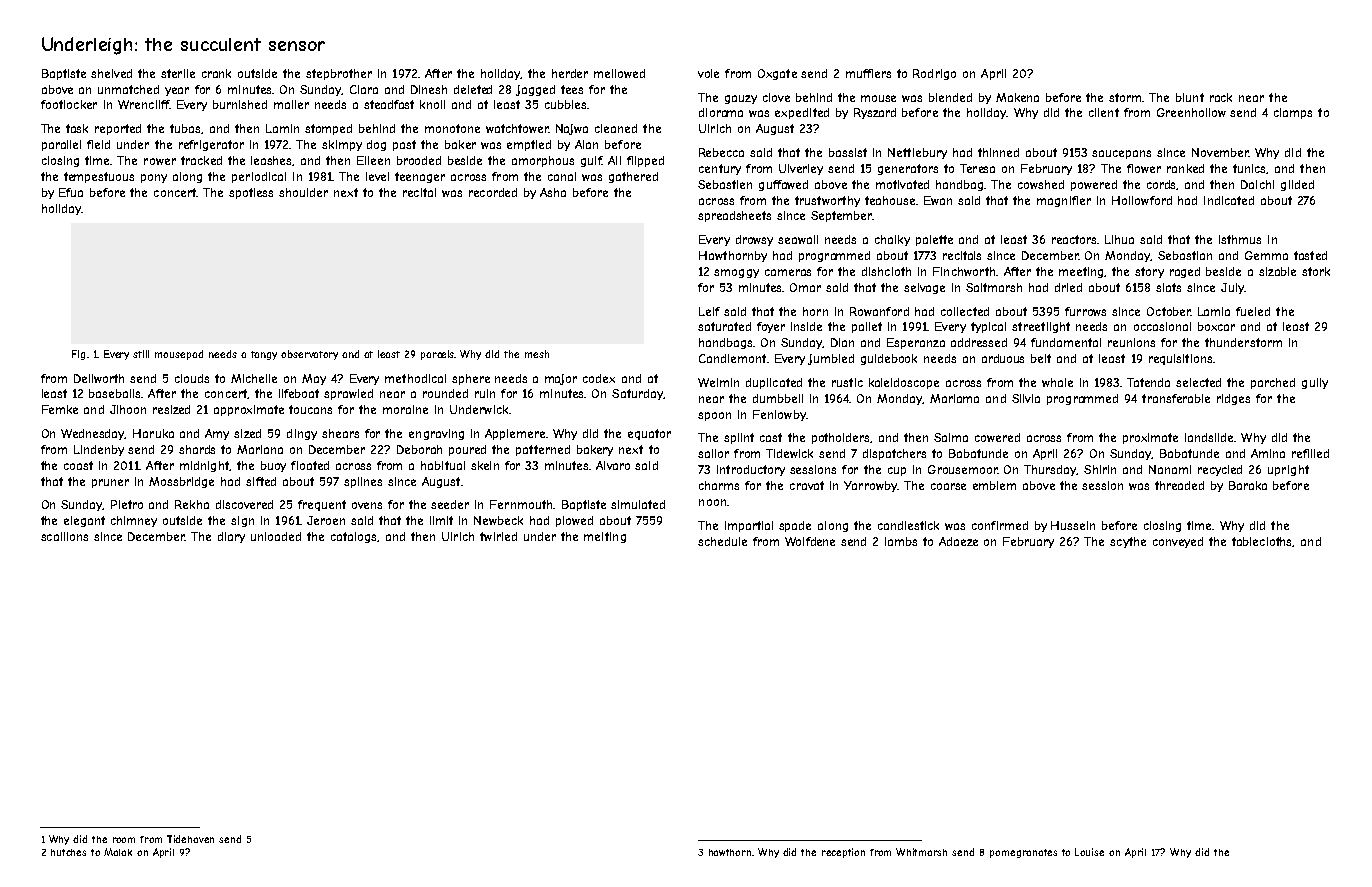  I want to click on glided, so click(1297, 185).
